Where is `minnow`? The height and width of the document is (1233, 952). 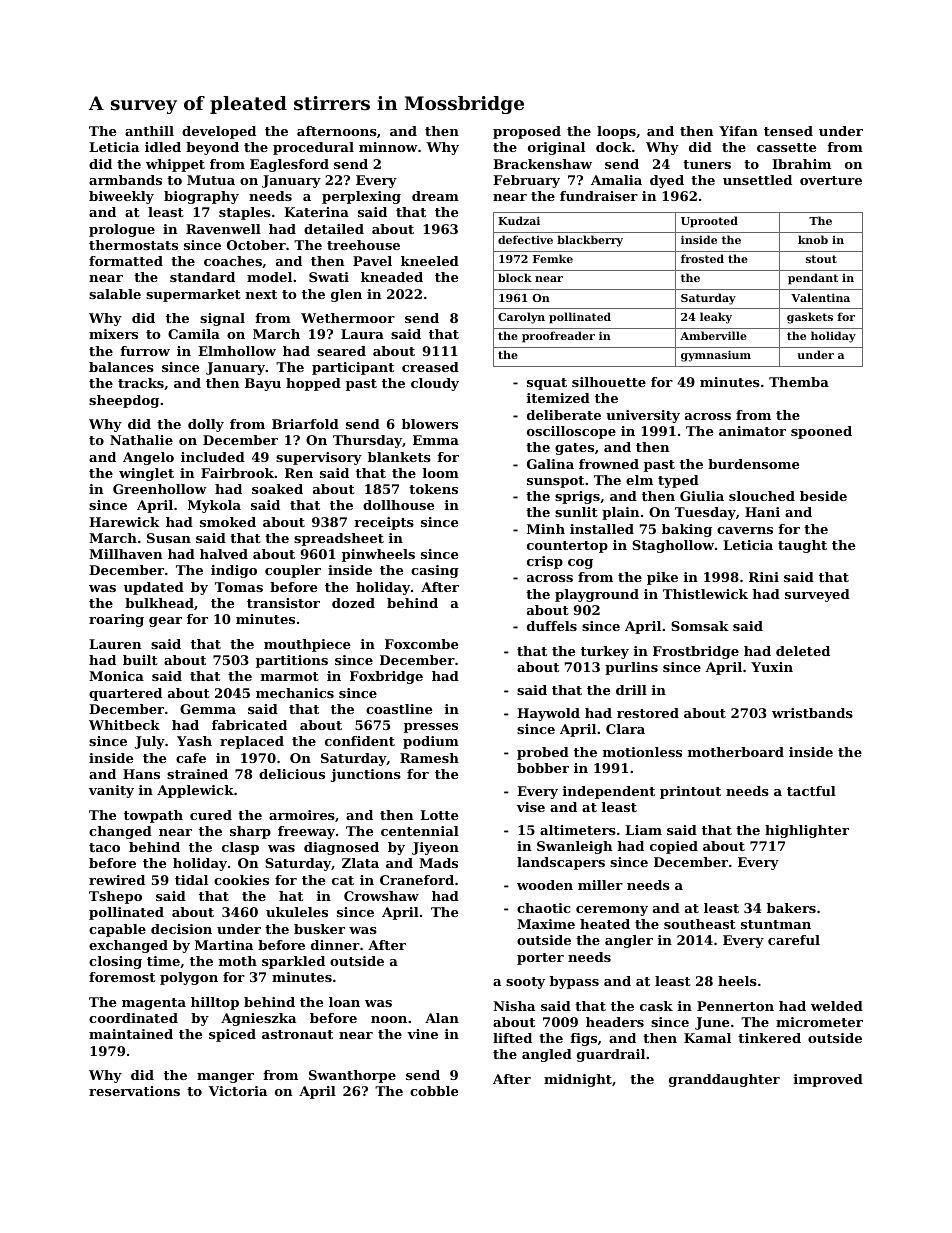
minnow is located at coordinates (388, 147).
